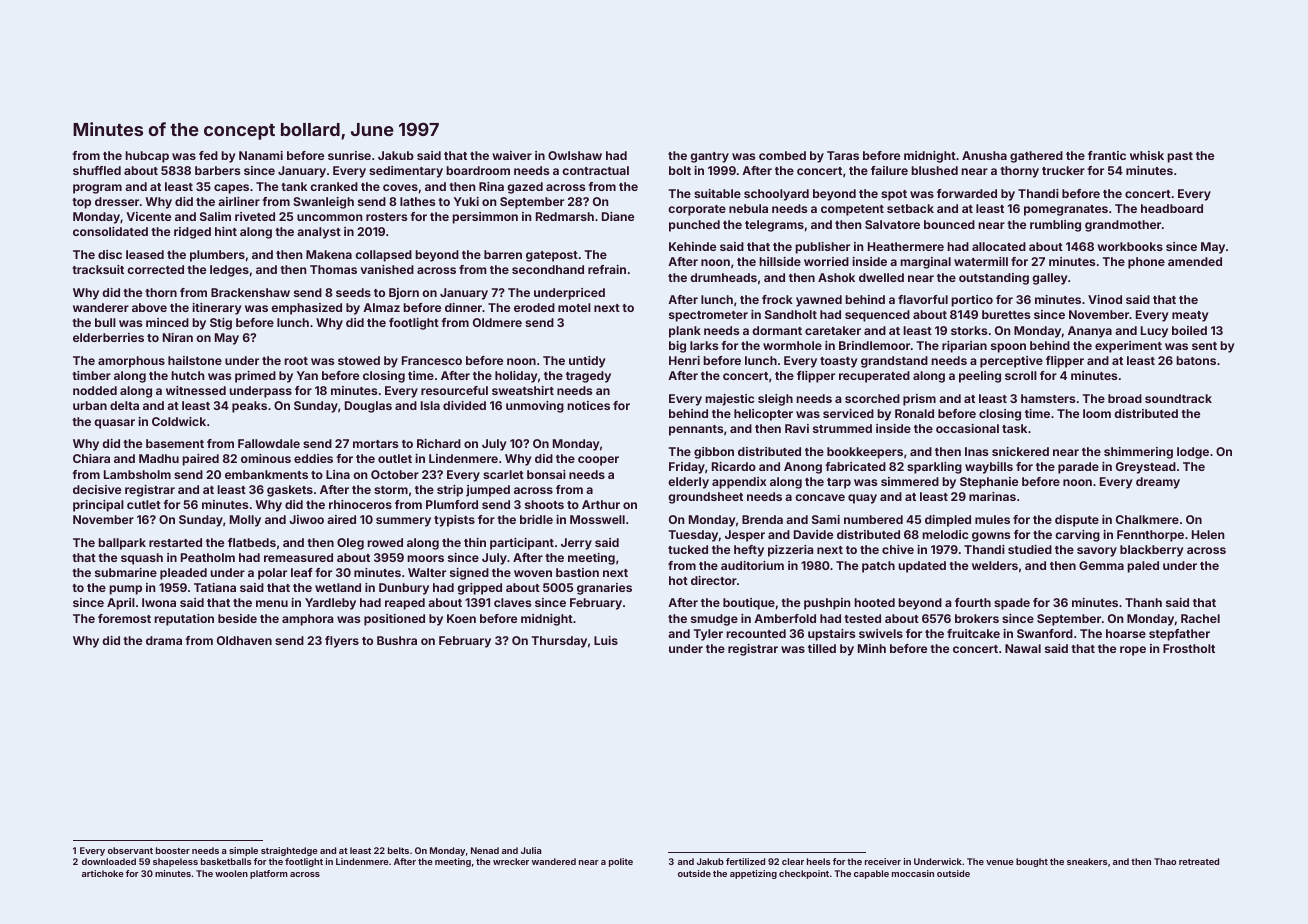 The height and width of the screenshot is (924, 1308). I want to click on cranked, so click(334, 186).
